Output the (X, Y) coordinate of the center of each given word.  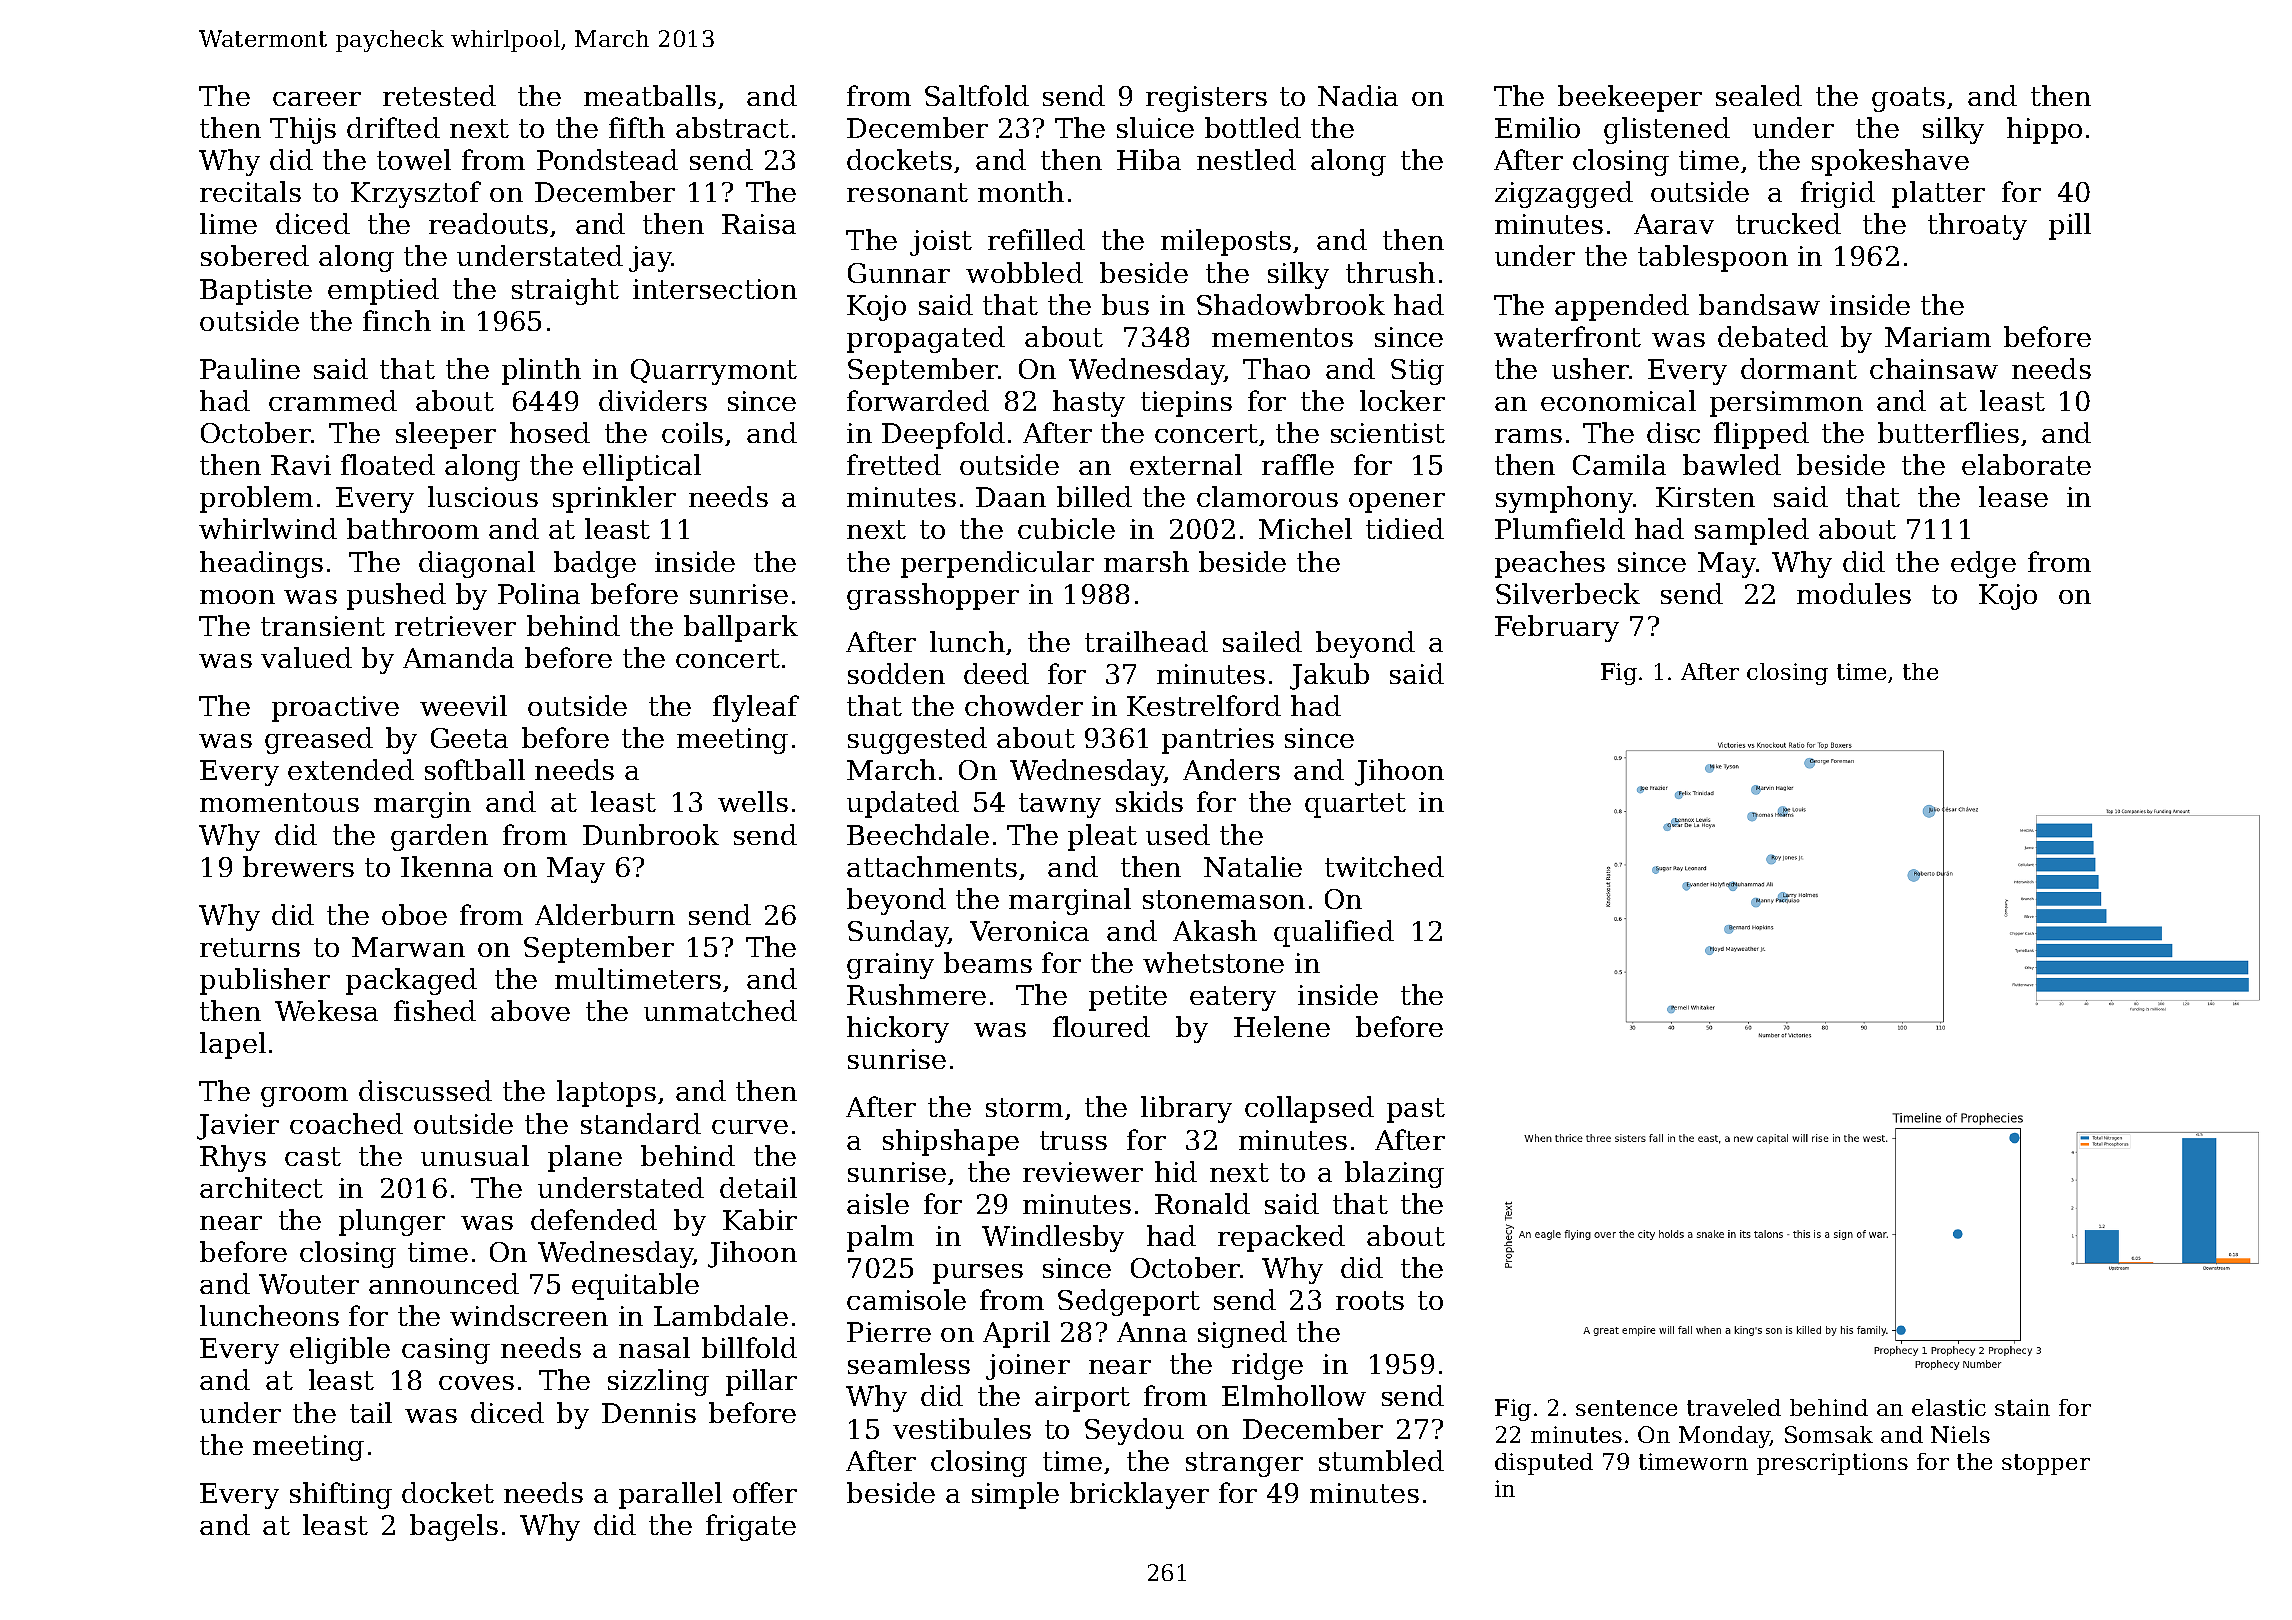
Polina (539, 593)
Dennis (649, 1413)
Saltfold (977, 95)
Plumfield (1560, 528)
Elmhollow (1294, 1395)
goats (1908, 99)
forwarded (918, 400)
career (317, 99)
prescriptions (1832, 1464)
